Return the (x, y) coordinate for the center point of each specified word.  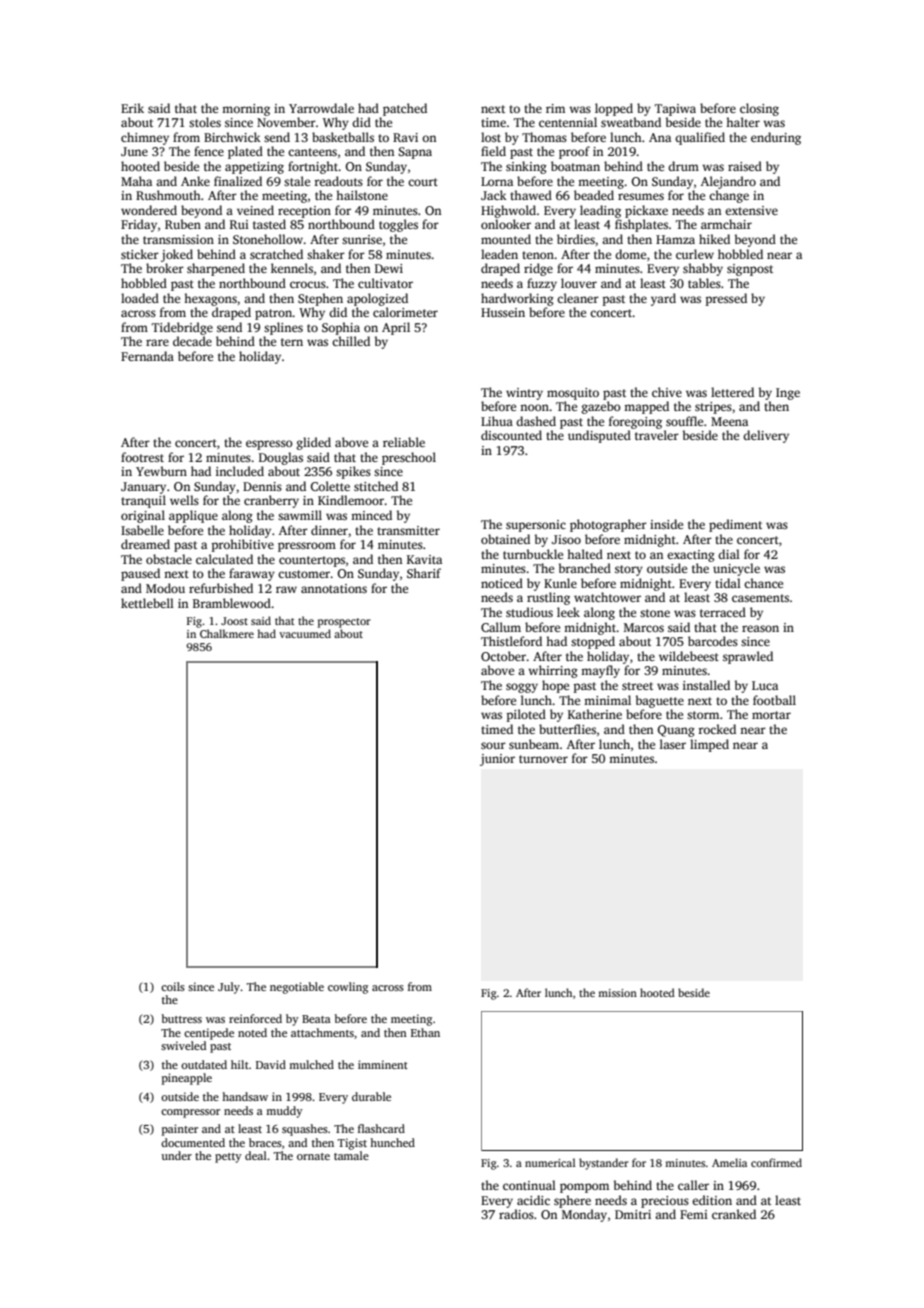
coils (173, 986)
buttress (182, 1018)
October (503, 656)
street (637, 686)
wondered (149, 210)
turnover (543, 759)
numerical (550, 1162)
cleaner (578, 298)
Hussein (503, 312)
